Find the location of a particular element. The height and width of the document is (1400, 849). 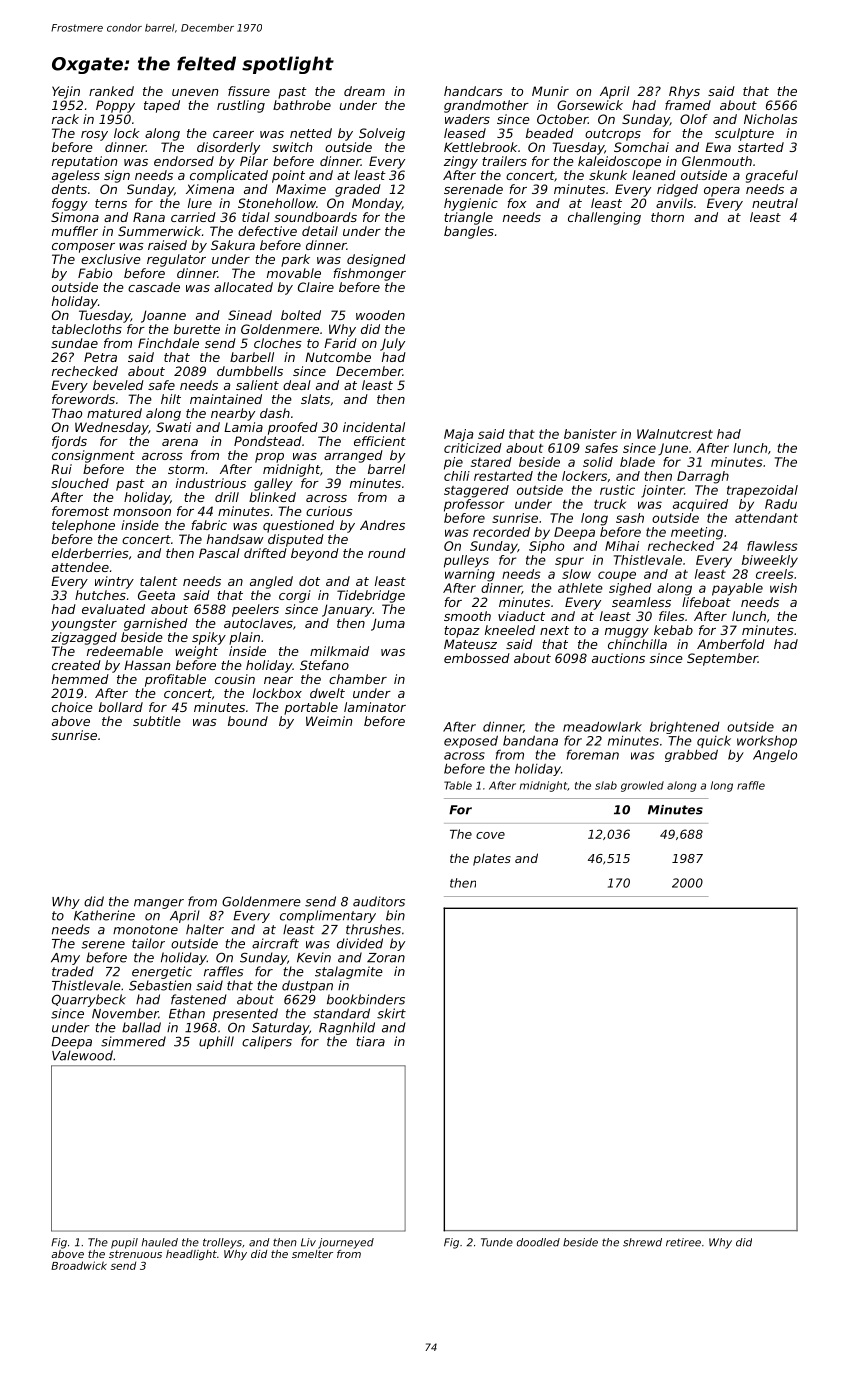

meeting is located at coordinates (697, 533).
